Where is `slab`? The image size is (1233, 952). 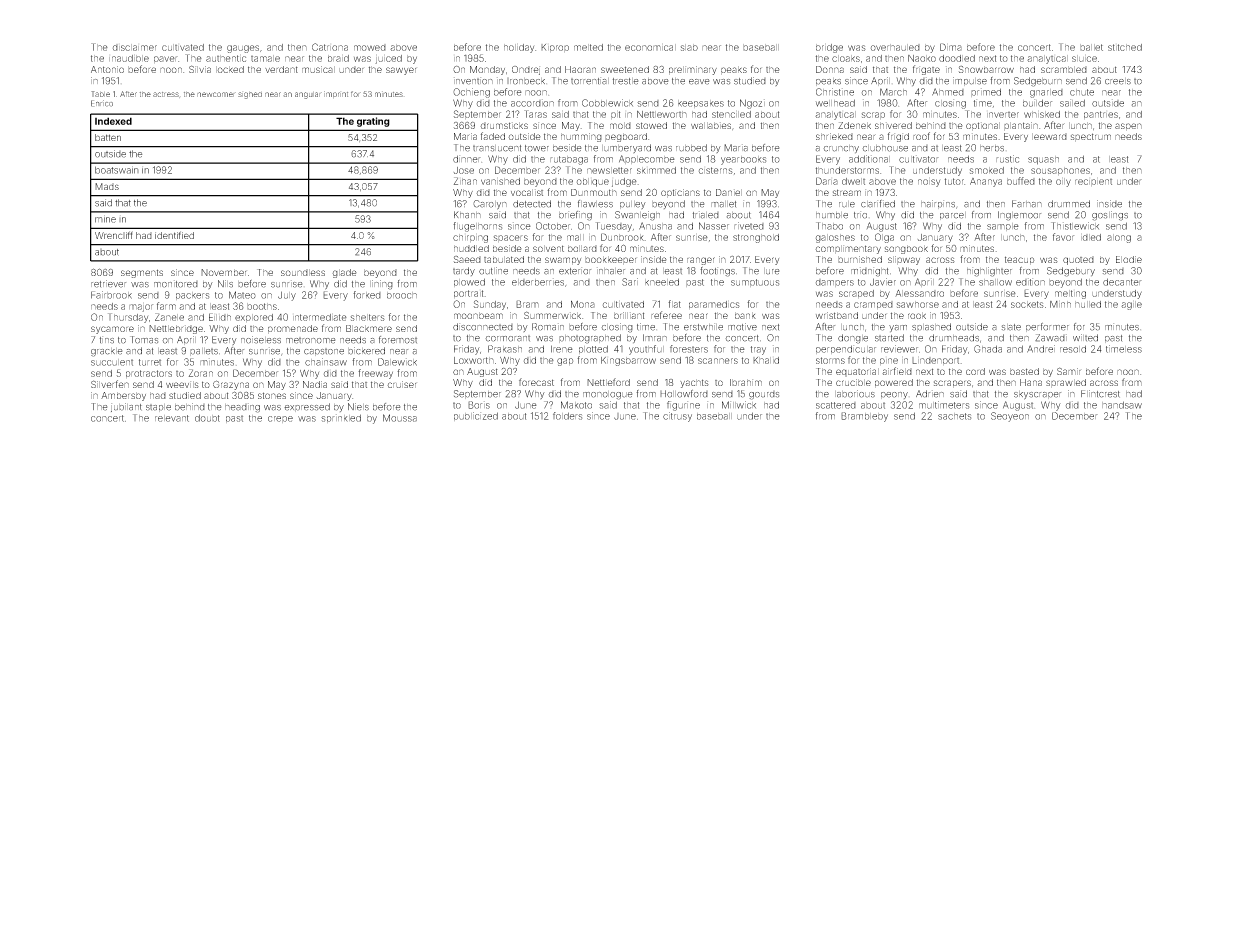
slab is located at coordinates (689, 47).
